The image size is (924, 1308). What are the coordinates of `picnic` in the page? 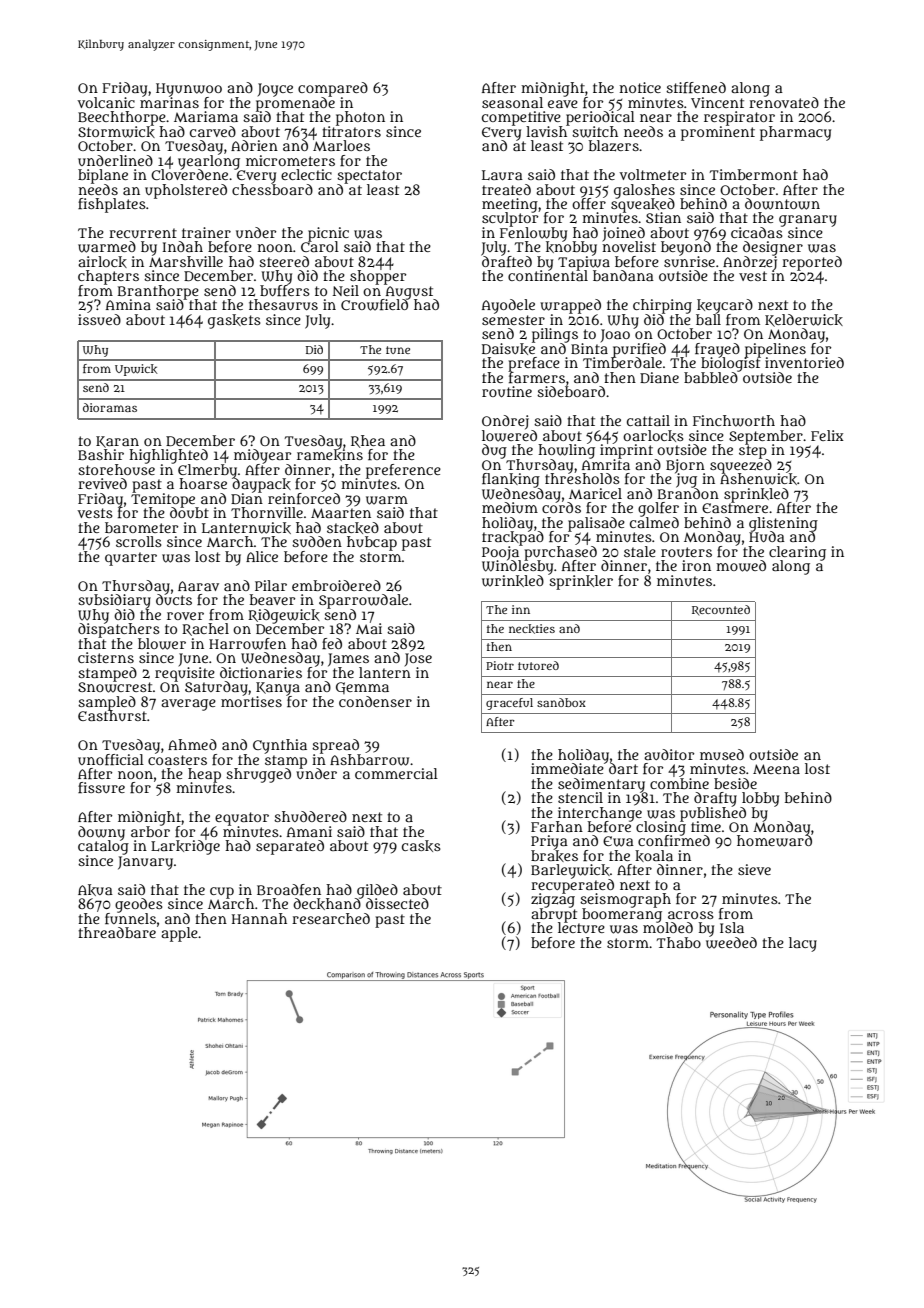 It's located at (328, 234).
